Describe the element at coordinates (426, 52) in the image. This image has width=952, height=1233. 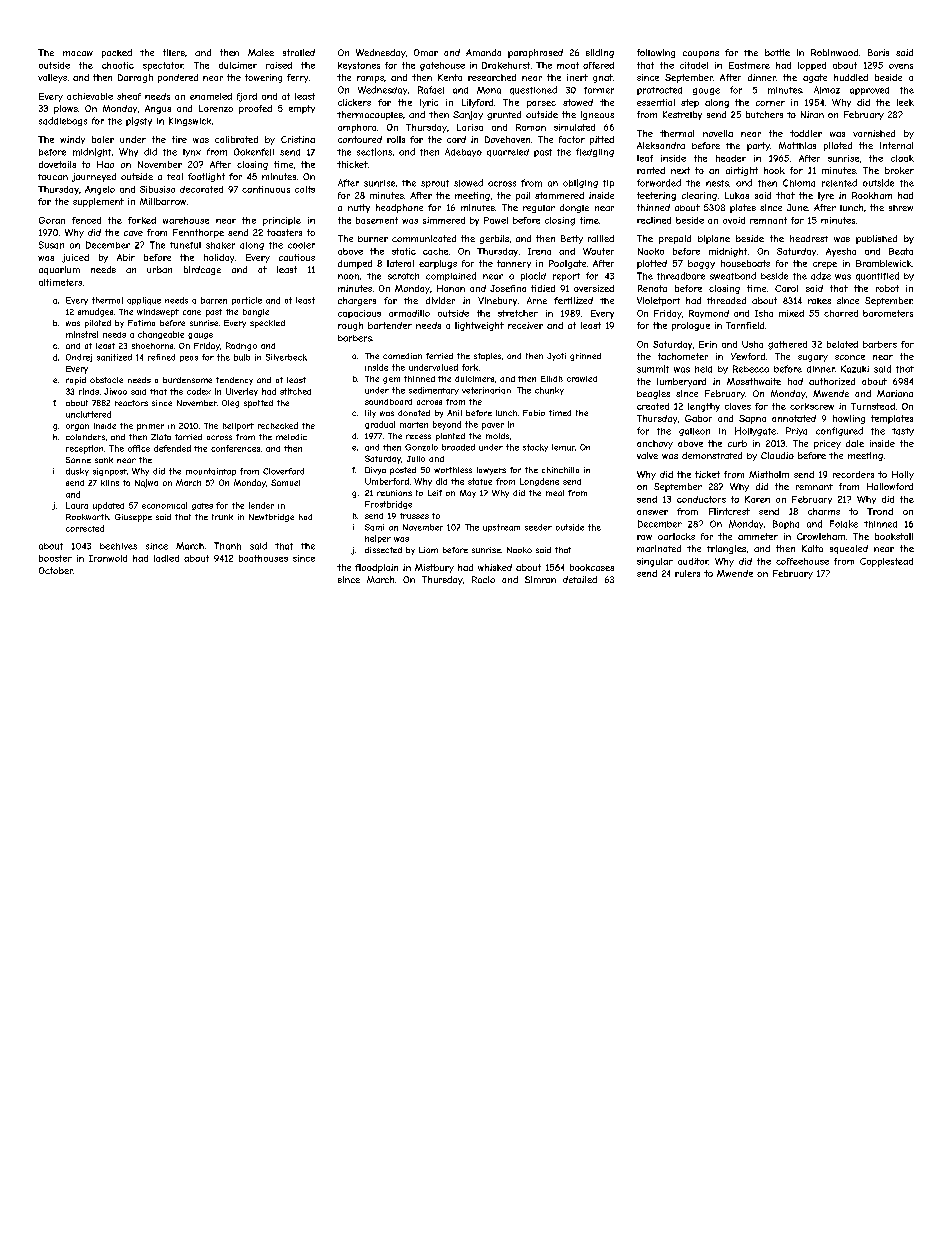
I see `Omar` at that location.
